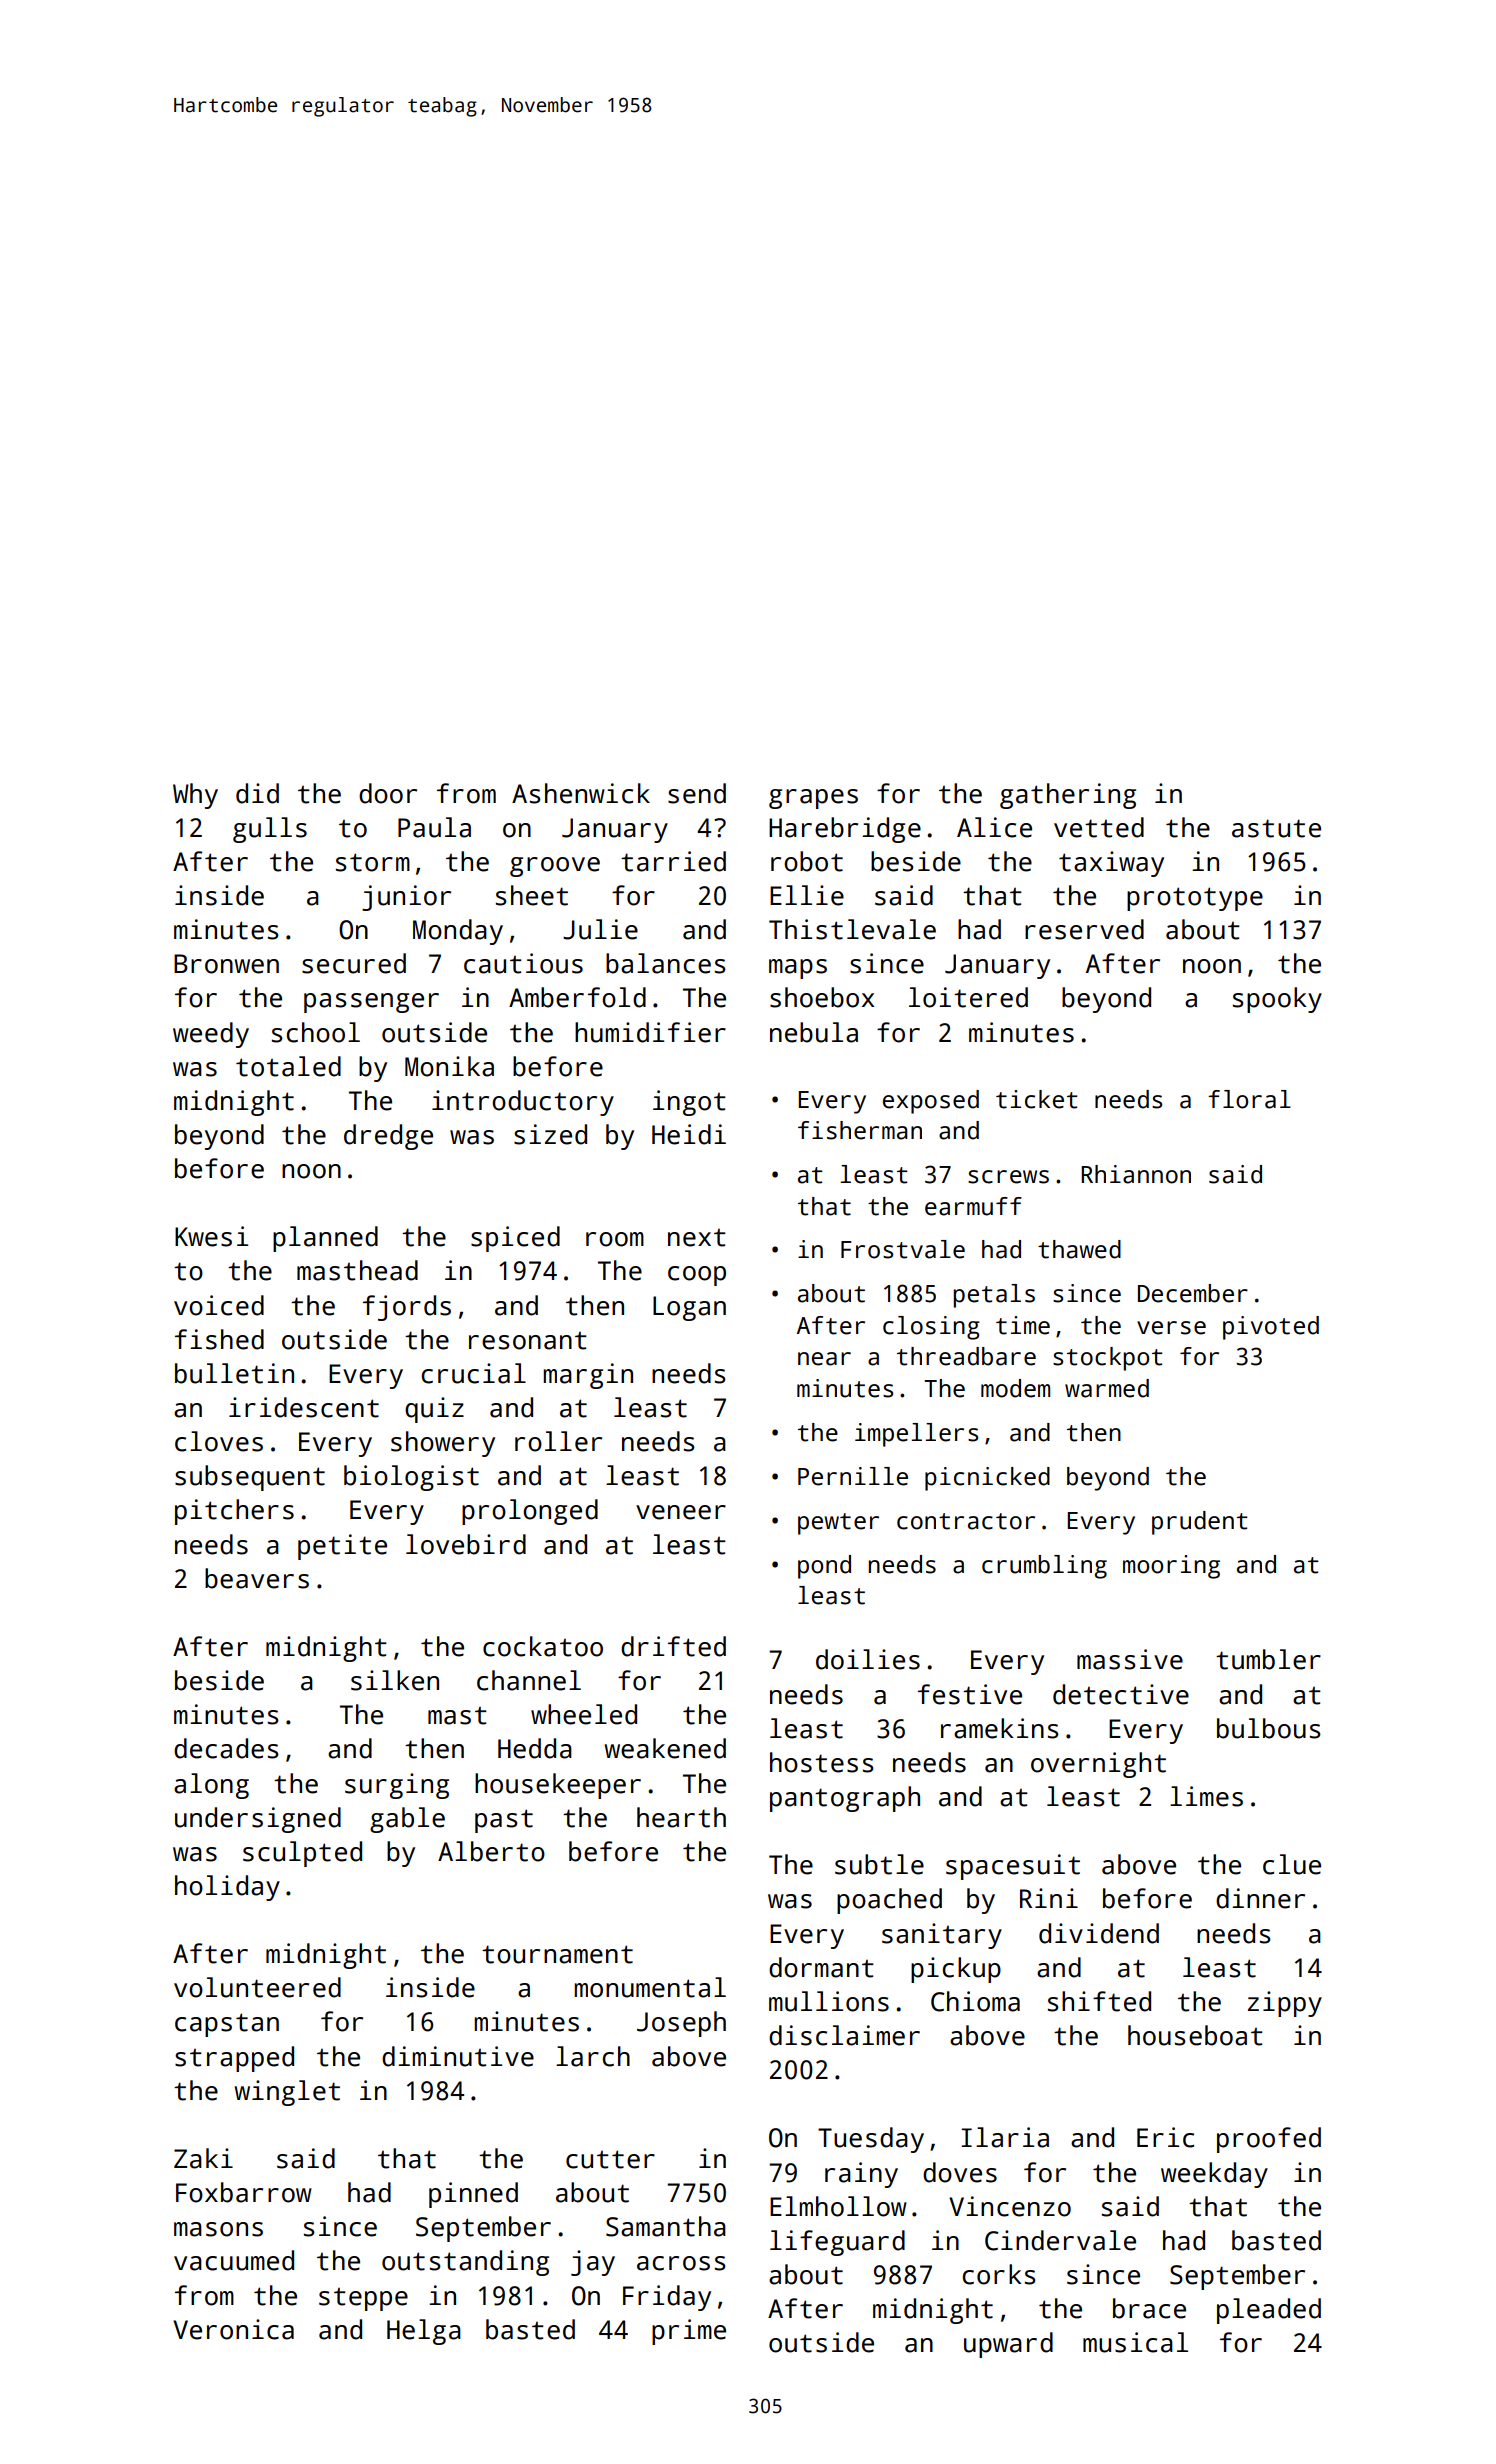 This document has height=2464, width=1496. What do you see at coordinates (557, 1954) in the document?
I see `tournament` at bounding box center [557, 1954].
